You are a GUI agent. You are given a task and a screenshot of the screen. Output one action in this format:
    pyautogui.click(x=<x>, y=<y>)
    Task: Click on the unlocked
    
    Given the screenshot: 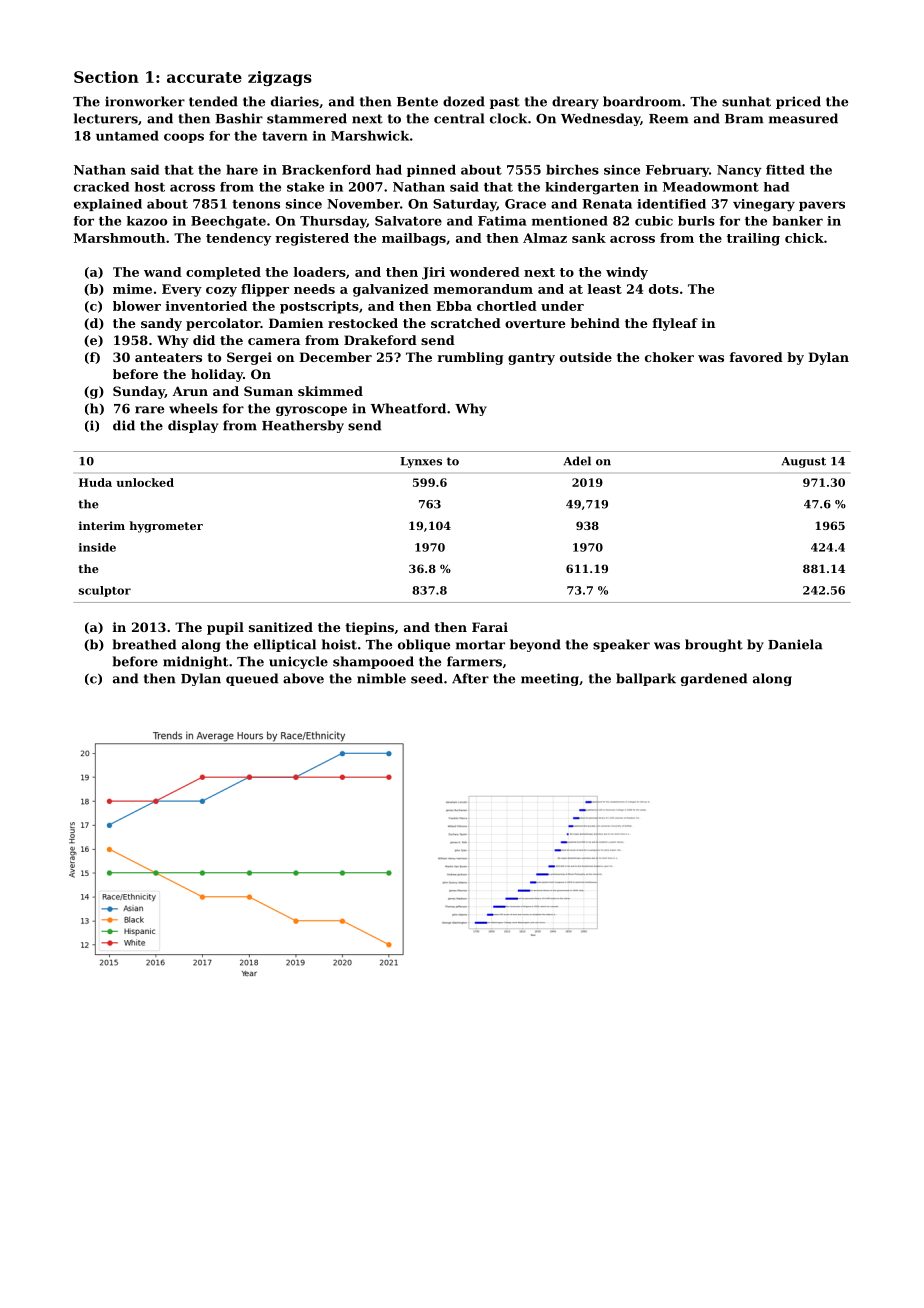 What is the action you would take?
    pyautogui.click(x=145, y=482)
